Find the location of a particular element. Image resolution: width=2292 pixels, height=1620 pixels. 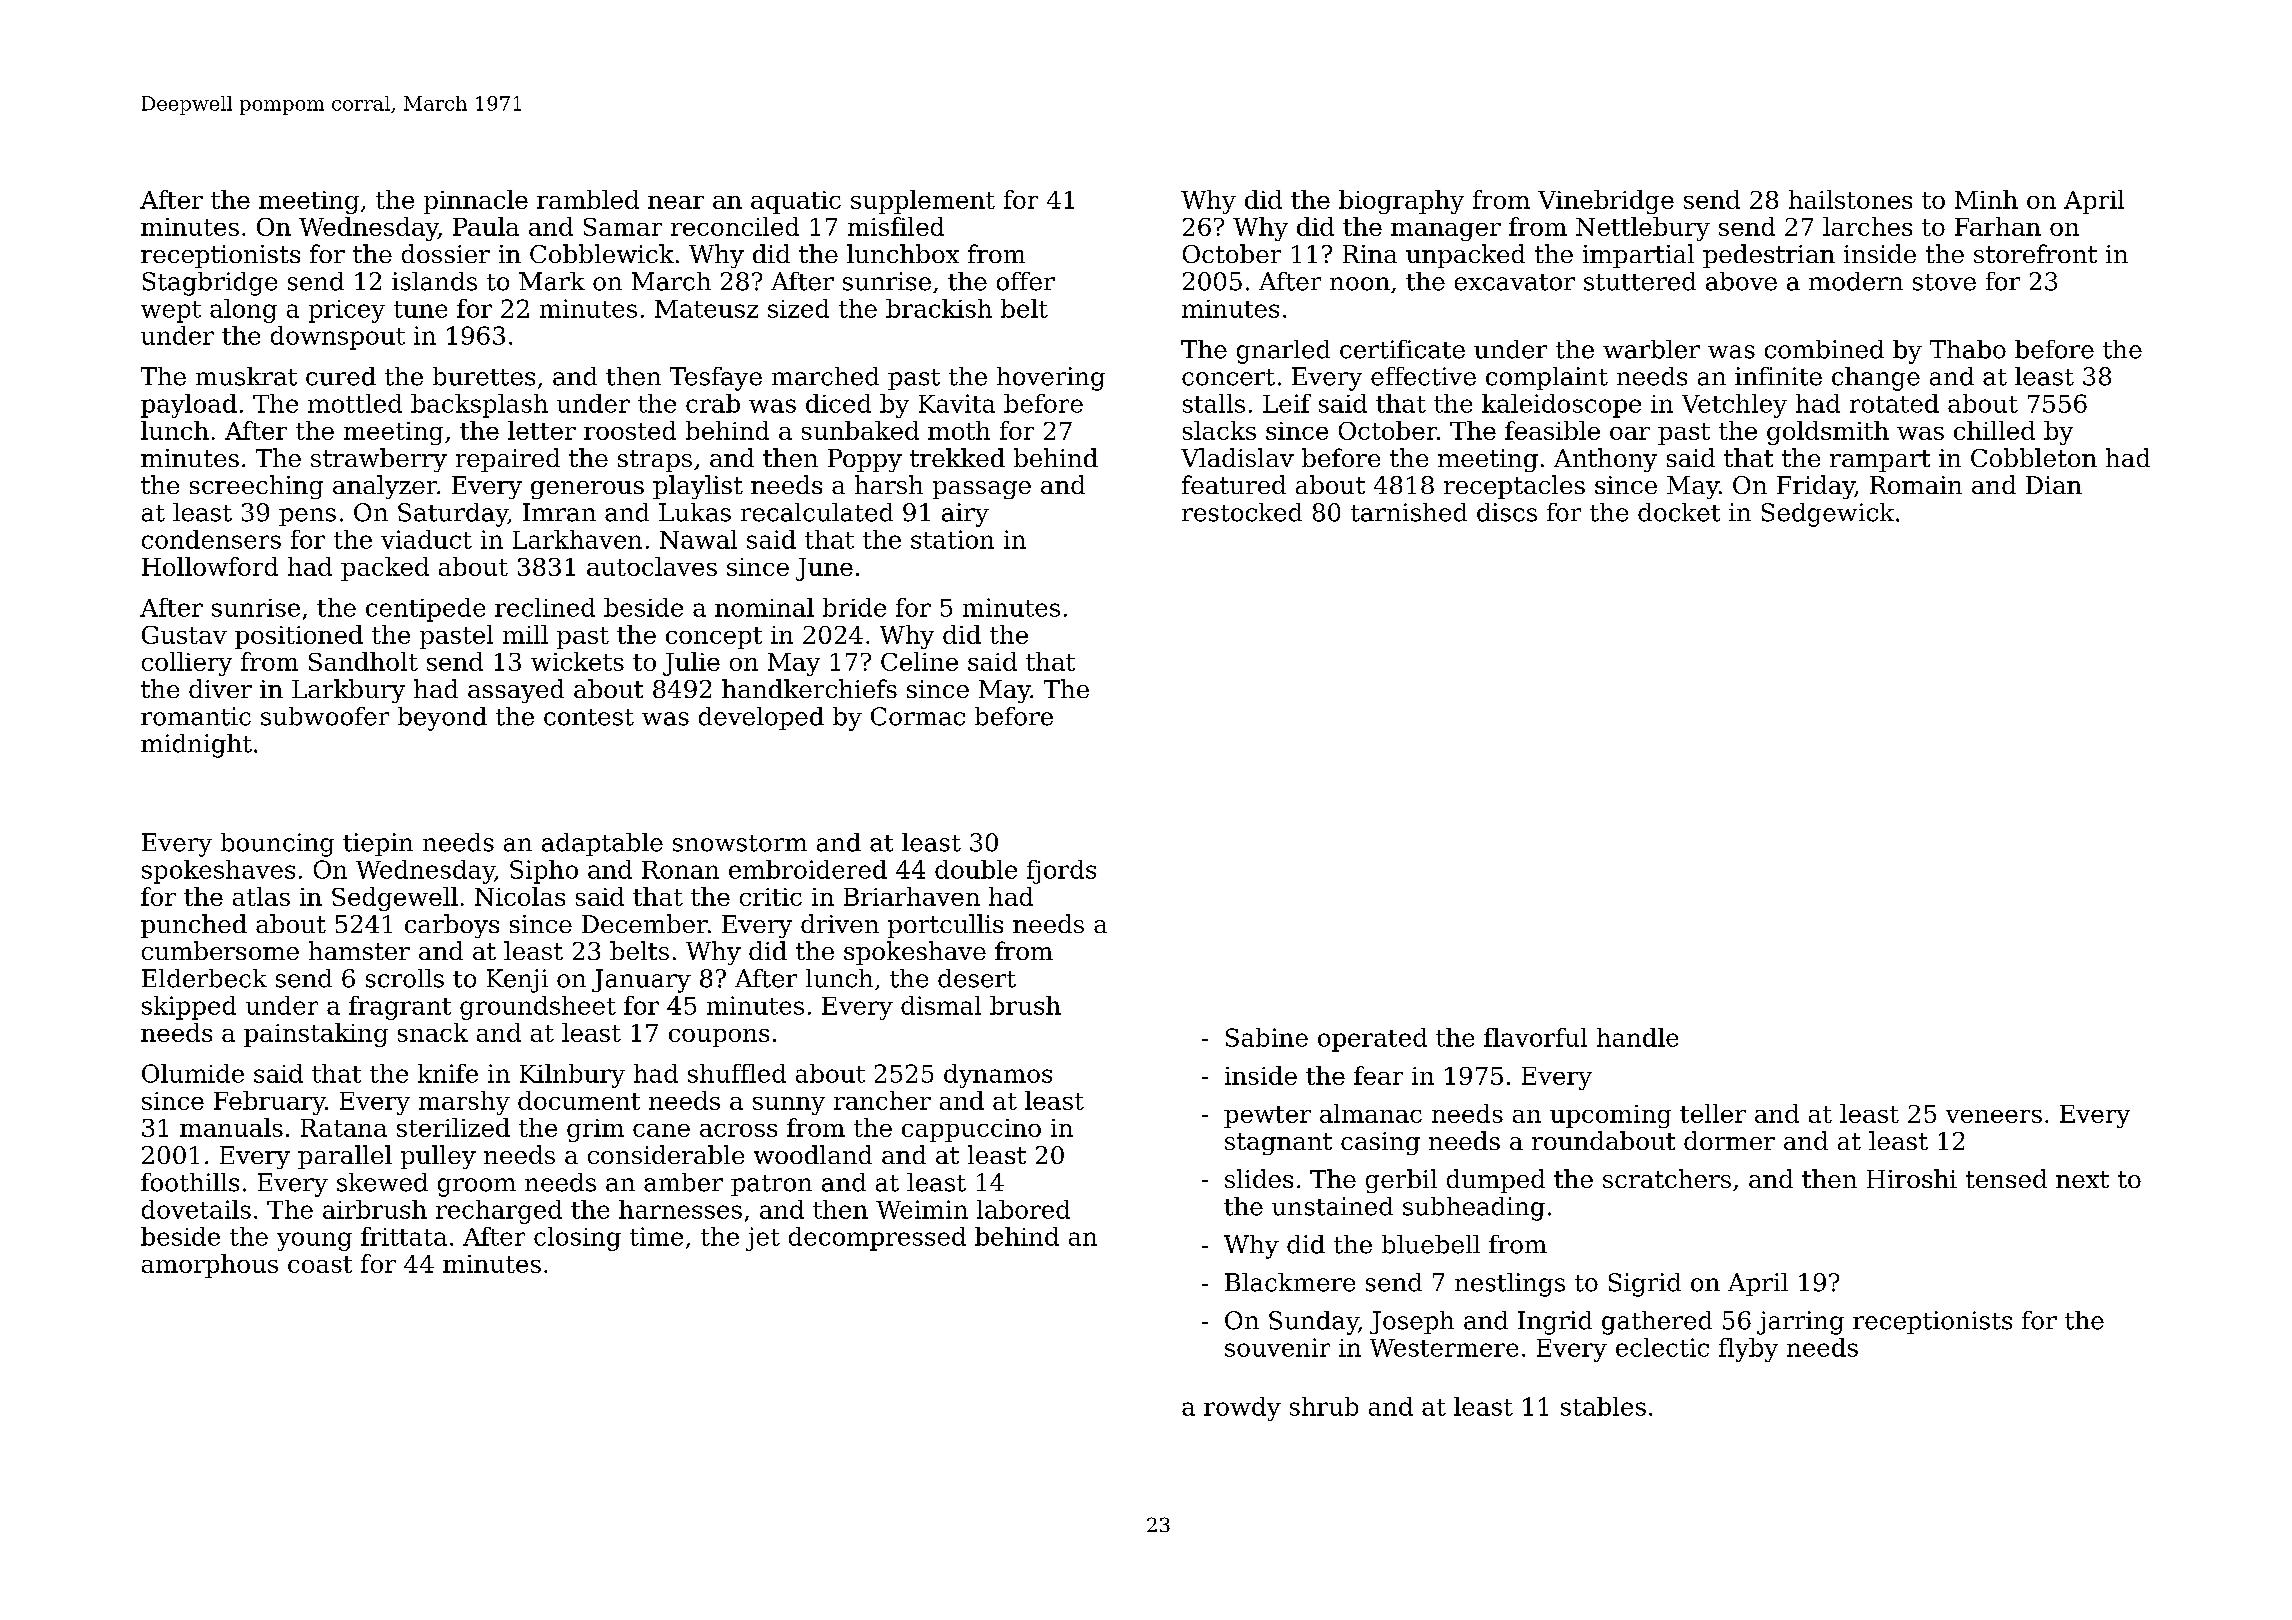

Stagbridge is located at coordinates (210, 284).
